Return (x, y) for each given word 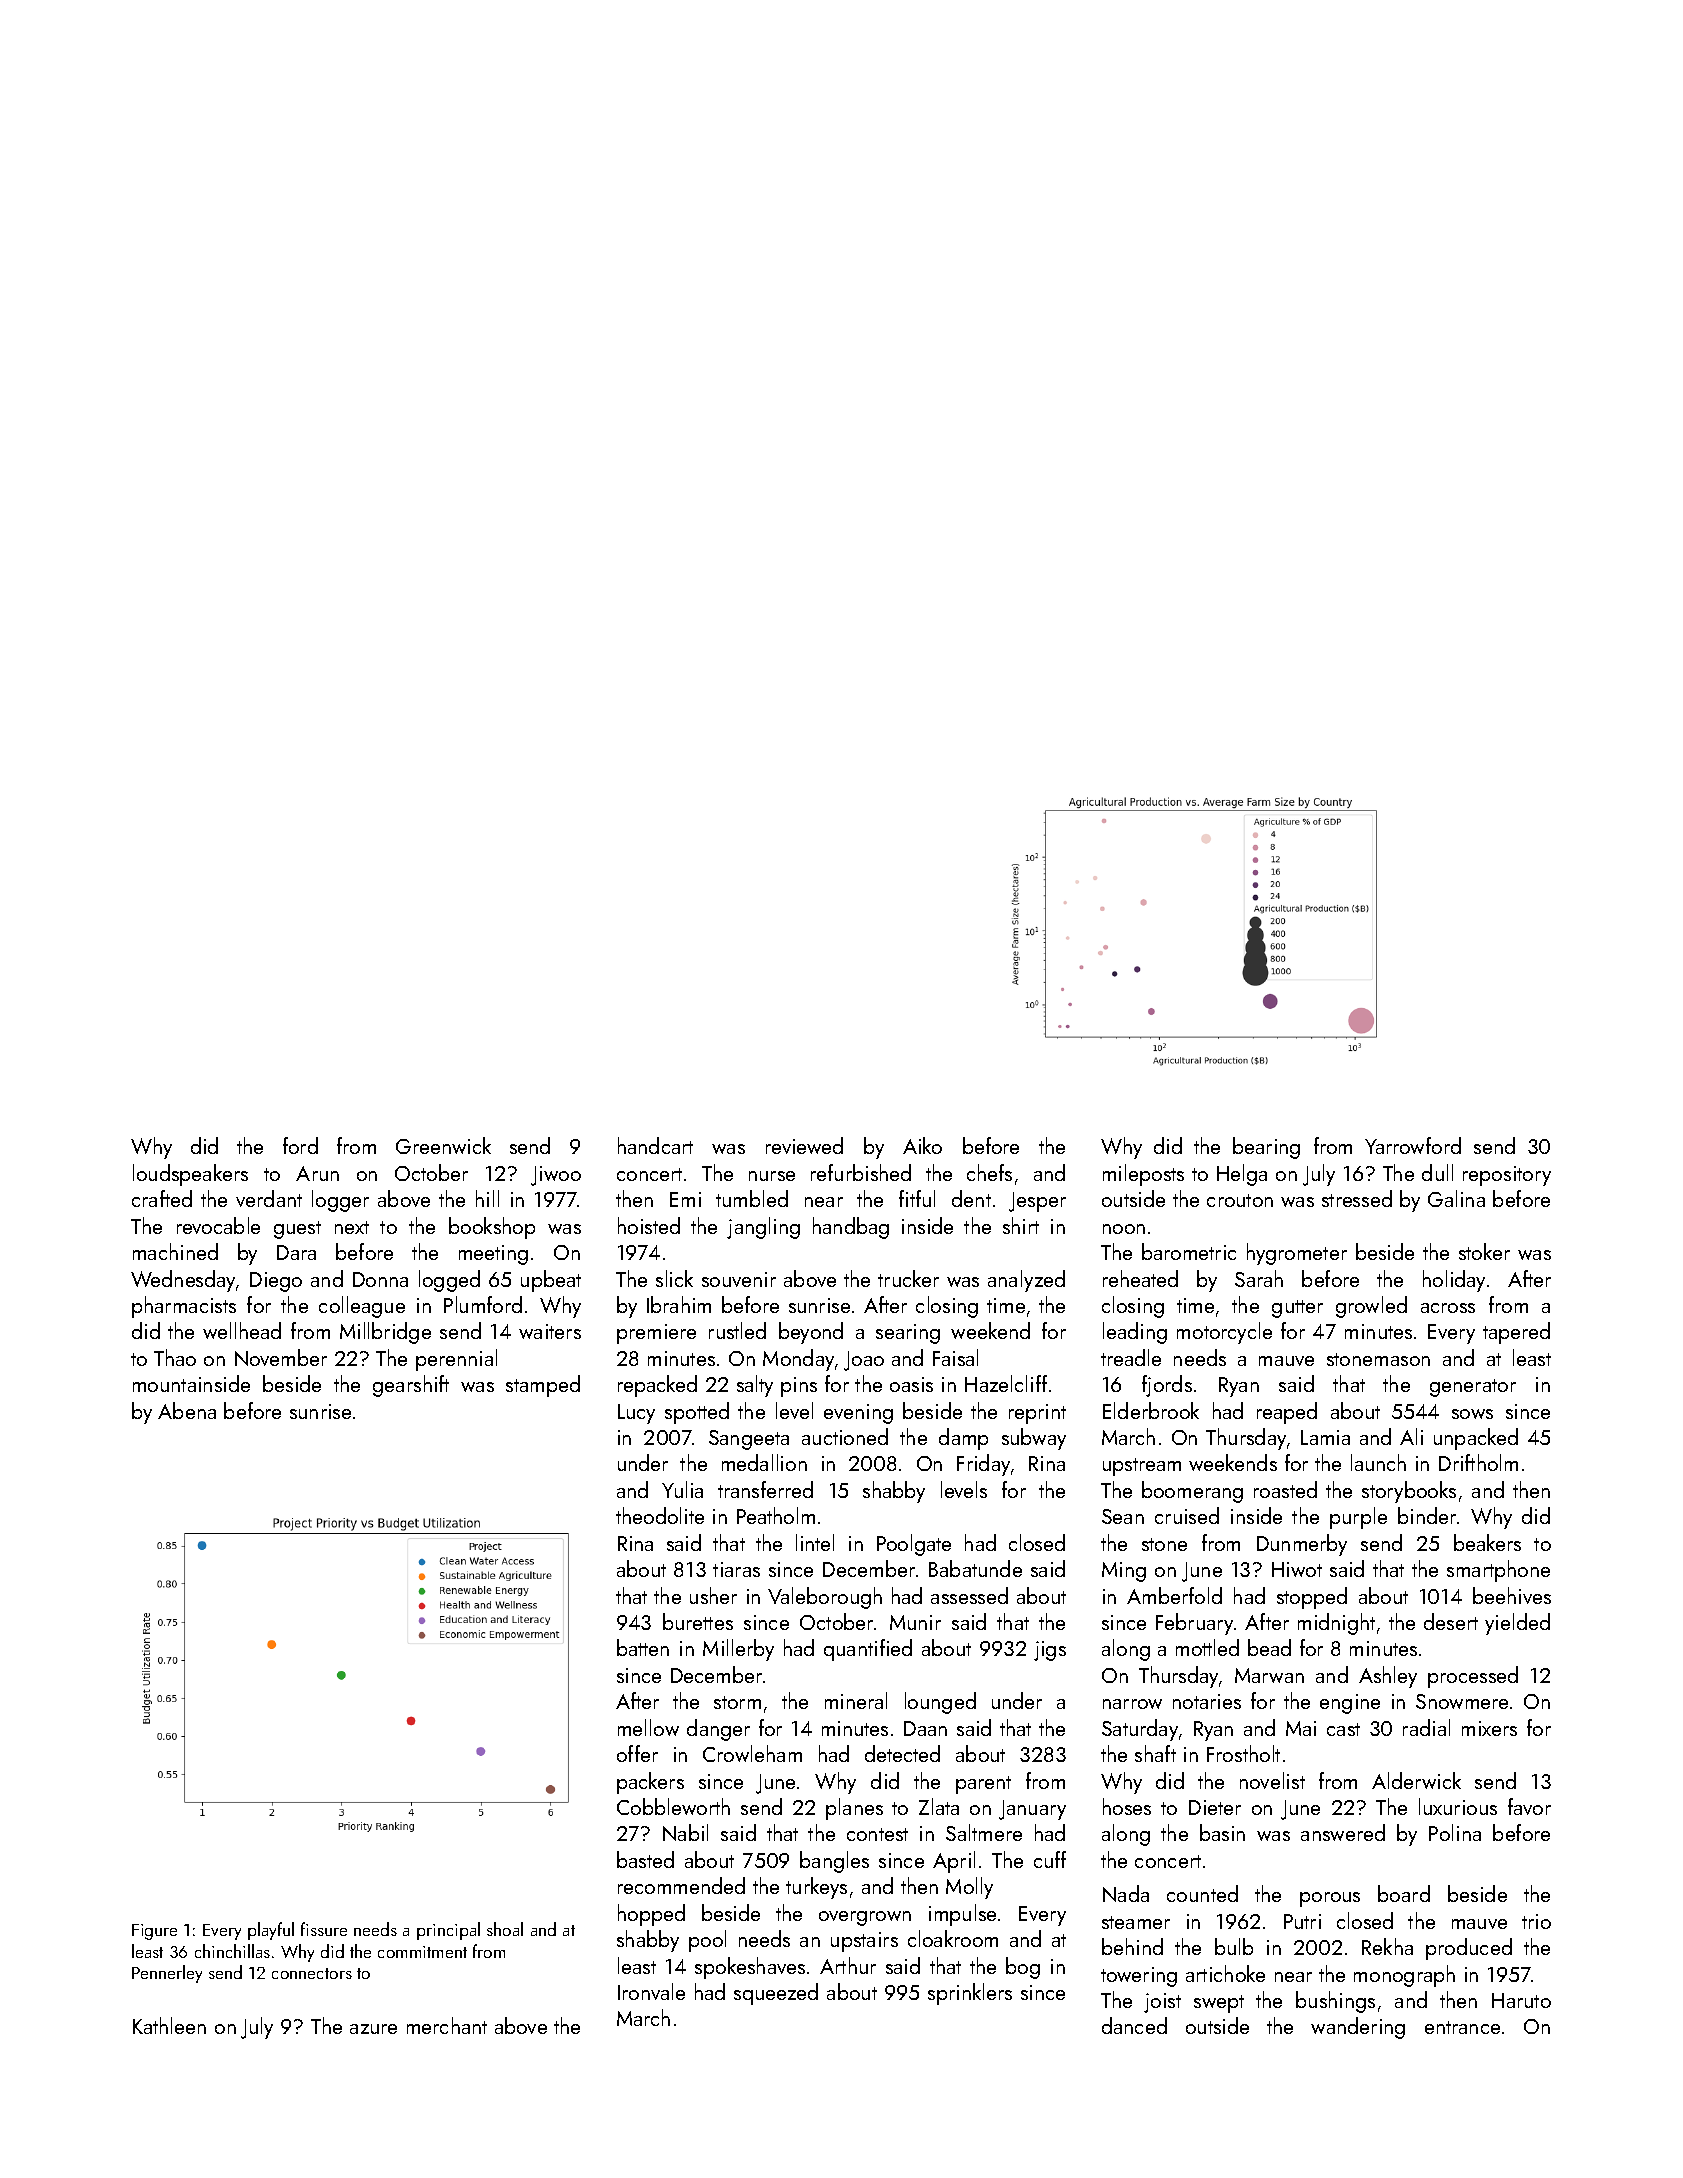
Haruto (1521, 2000)
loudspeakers (190, 1175)
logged (449, 1281)
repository (1507, 1176)
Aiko (922, 1145)
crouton (1240, 1200)
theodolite (660, 1515)
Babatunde (975, 1568)
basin (1222, 1832)
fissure (324, 1929)
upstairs (864, 1942)
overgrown (865, 1918)
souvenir (739, 1279)
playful (271, 1931)
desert (1451, 1621)
